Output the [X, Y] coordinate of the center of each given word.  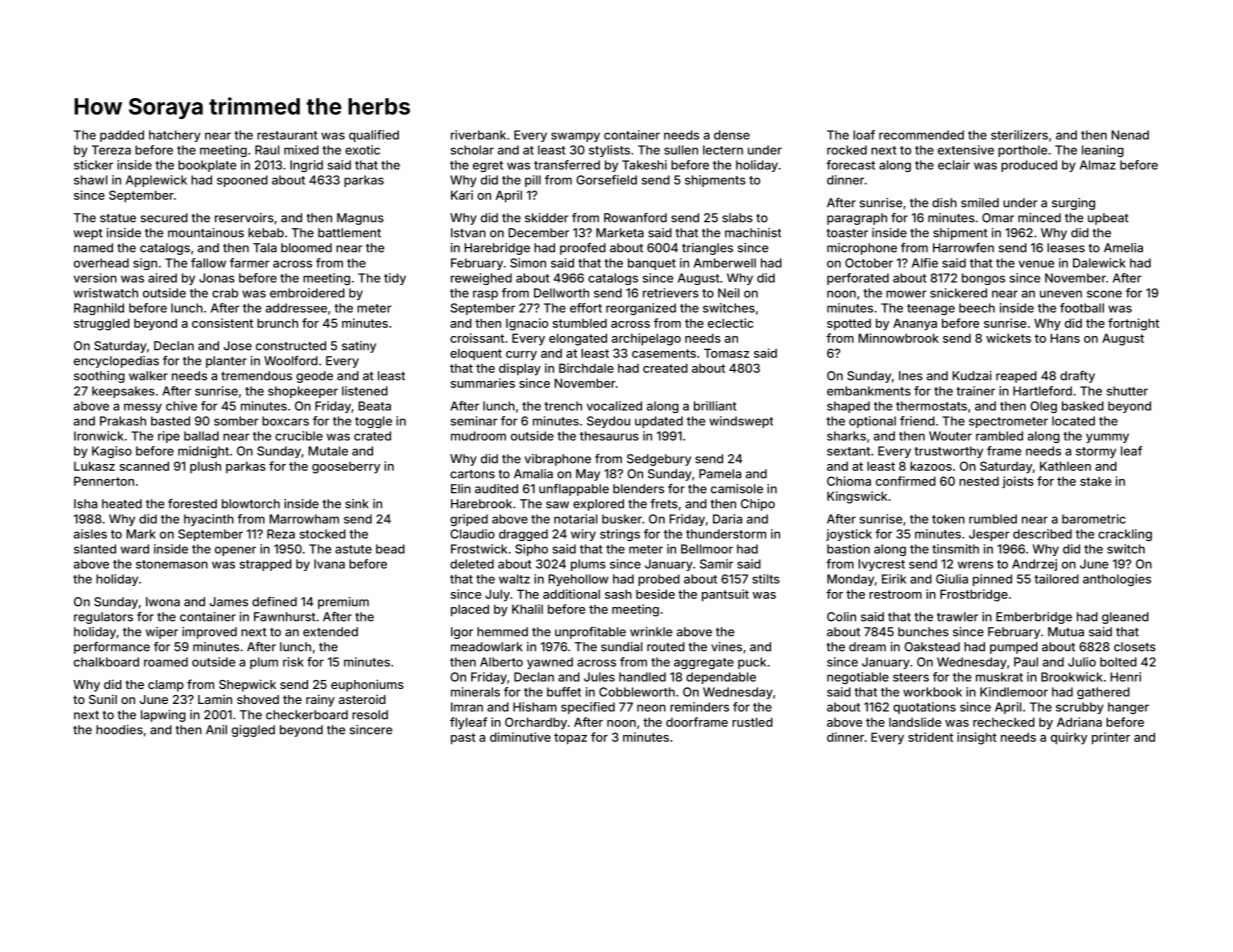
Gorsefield [606, 180]
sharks [846, 436]
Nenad [1130, 135]
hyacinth [209, 520]
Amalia [533, 474]
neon [651, 708]
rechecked [1004, 722]
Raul [267, 150]
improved [209, 633]
